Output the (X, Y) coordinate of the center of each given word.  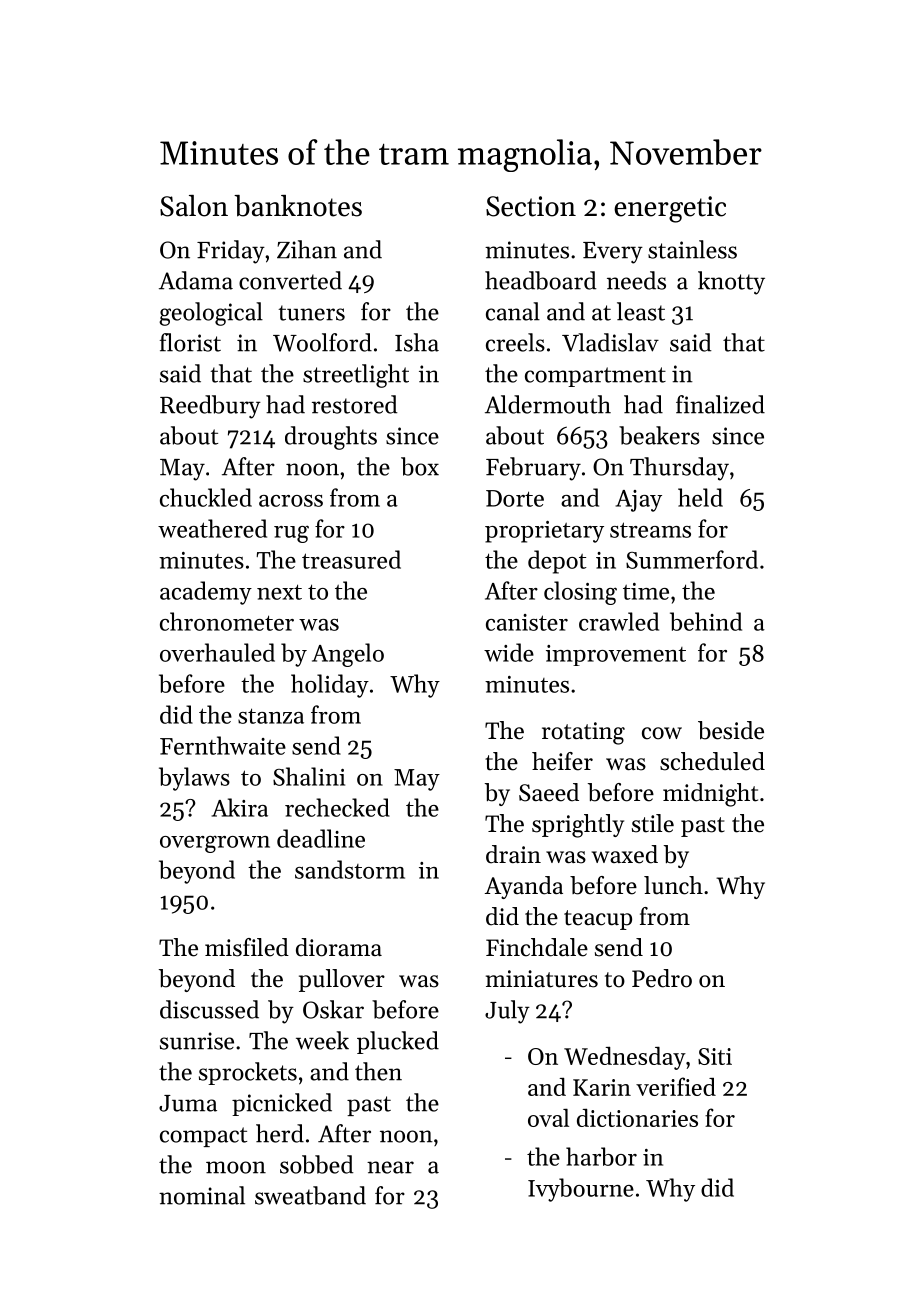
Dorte (515, 498)
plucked (398, 1042)
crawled (619, 621)
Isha (417, 342)
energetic (670, 209)
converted (290, 280)
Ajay (638, 501)
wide (509, 652)
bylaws (194, 779)
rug (291, 534)
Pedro (662, 978)
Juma (188, 1103)
